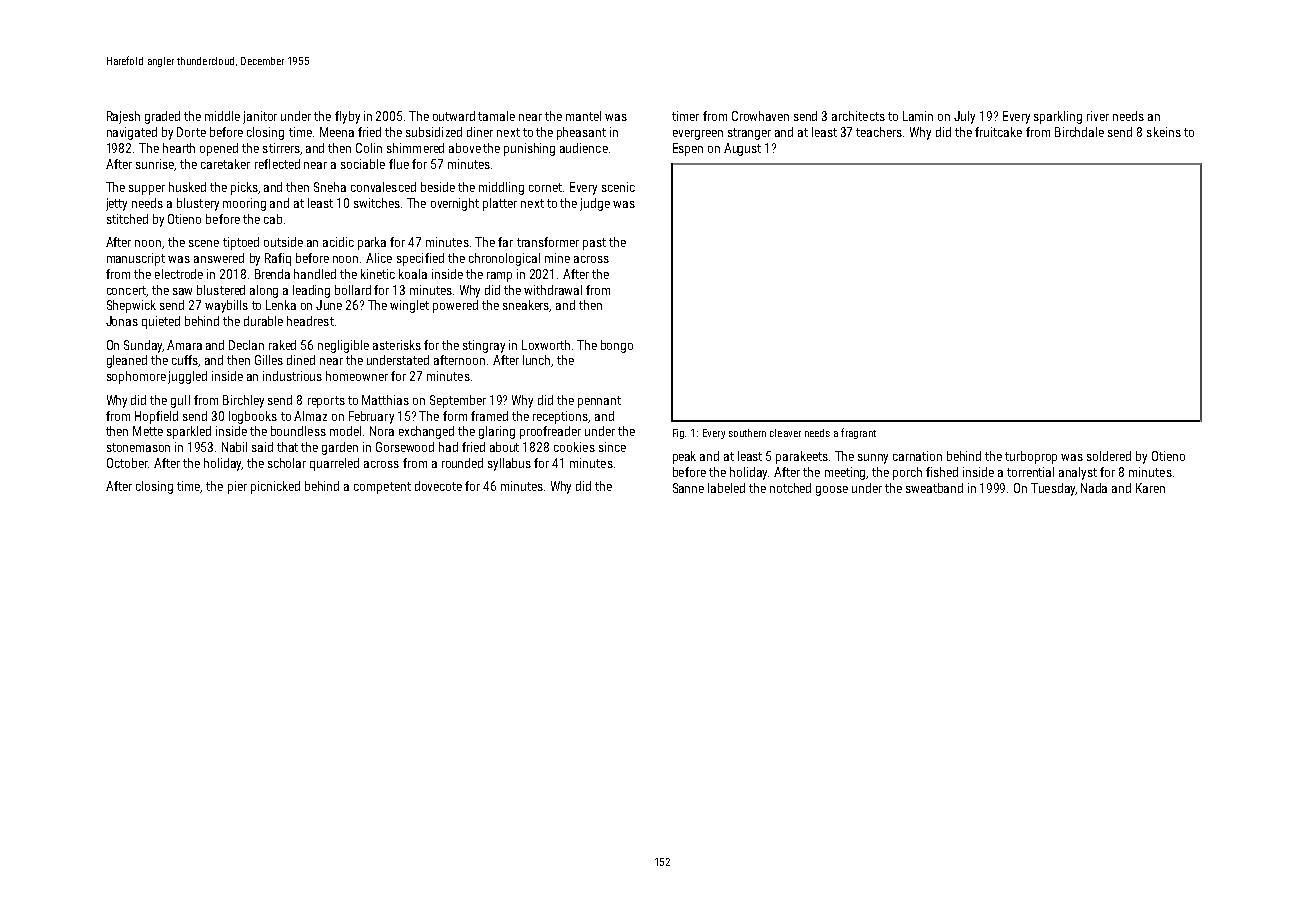 The width and height of the image is (1308, 924). I want to click on skeins, so click(1164, 132).
